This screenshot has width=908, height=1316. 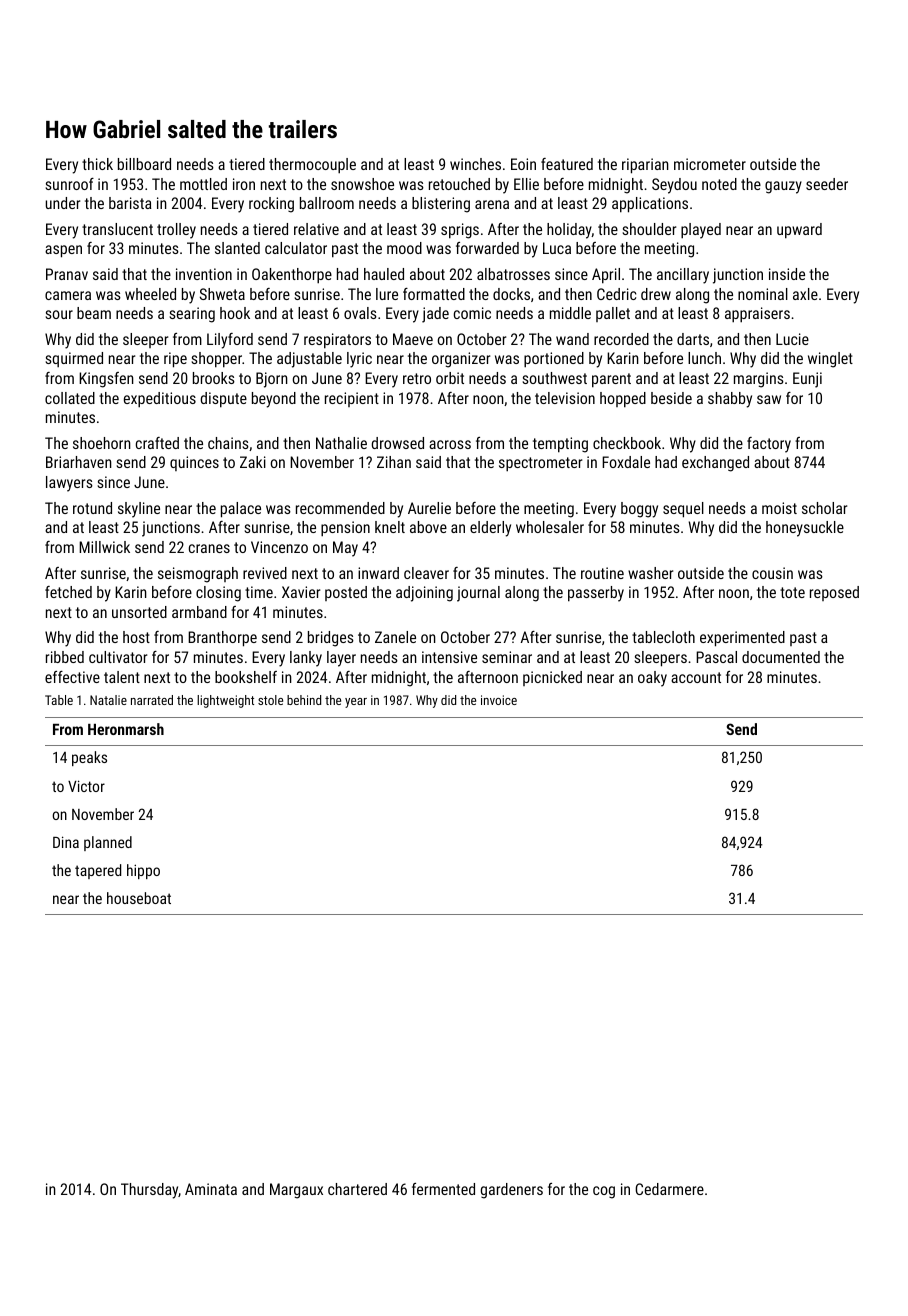 I want to click on Eoin, so click(x=523, y=164).
